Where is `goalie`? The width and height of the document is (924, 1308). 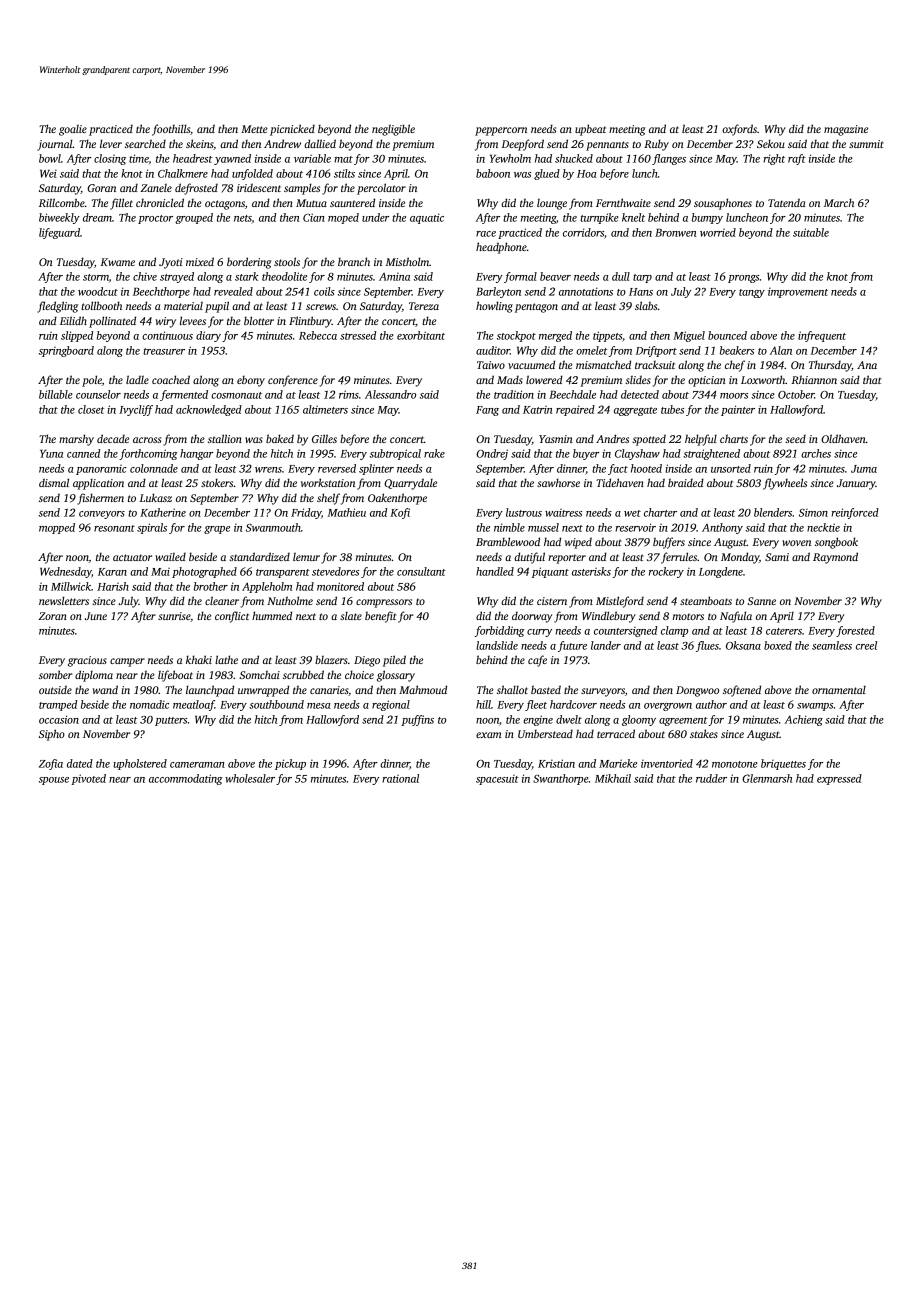 goalie is located at coordinates (73, 130).
